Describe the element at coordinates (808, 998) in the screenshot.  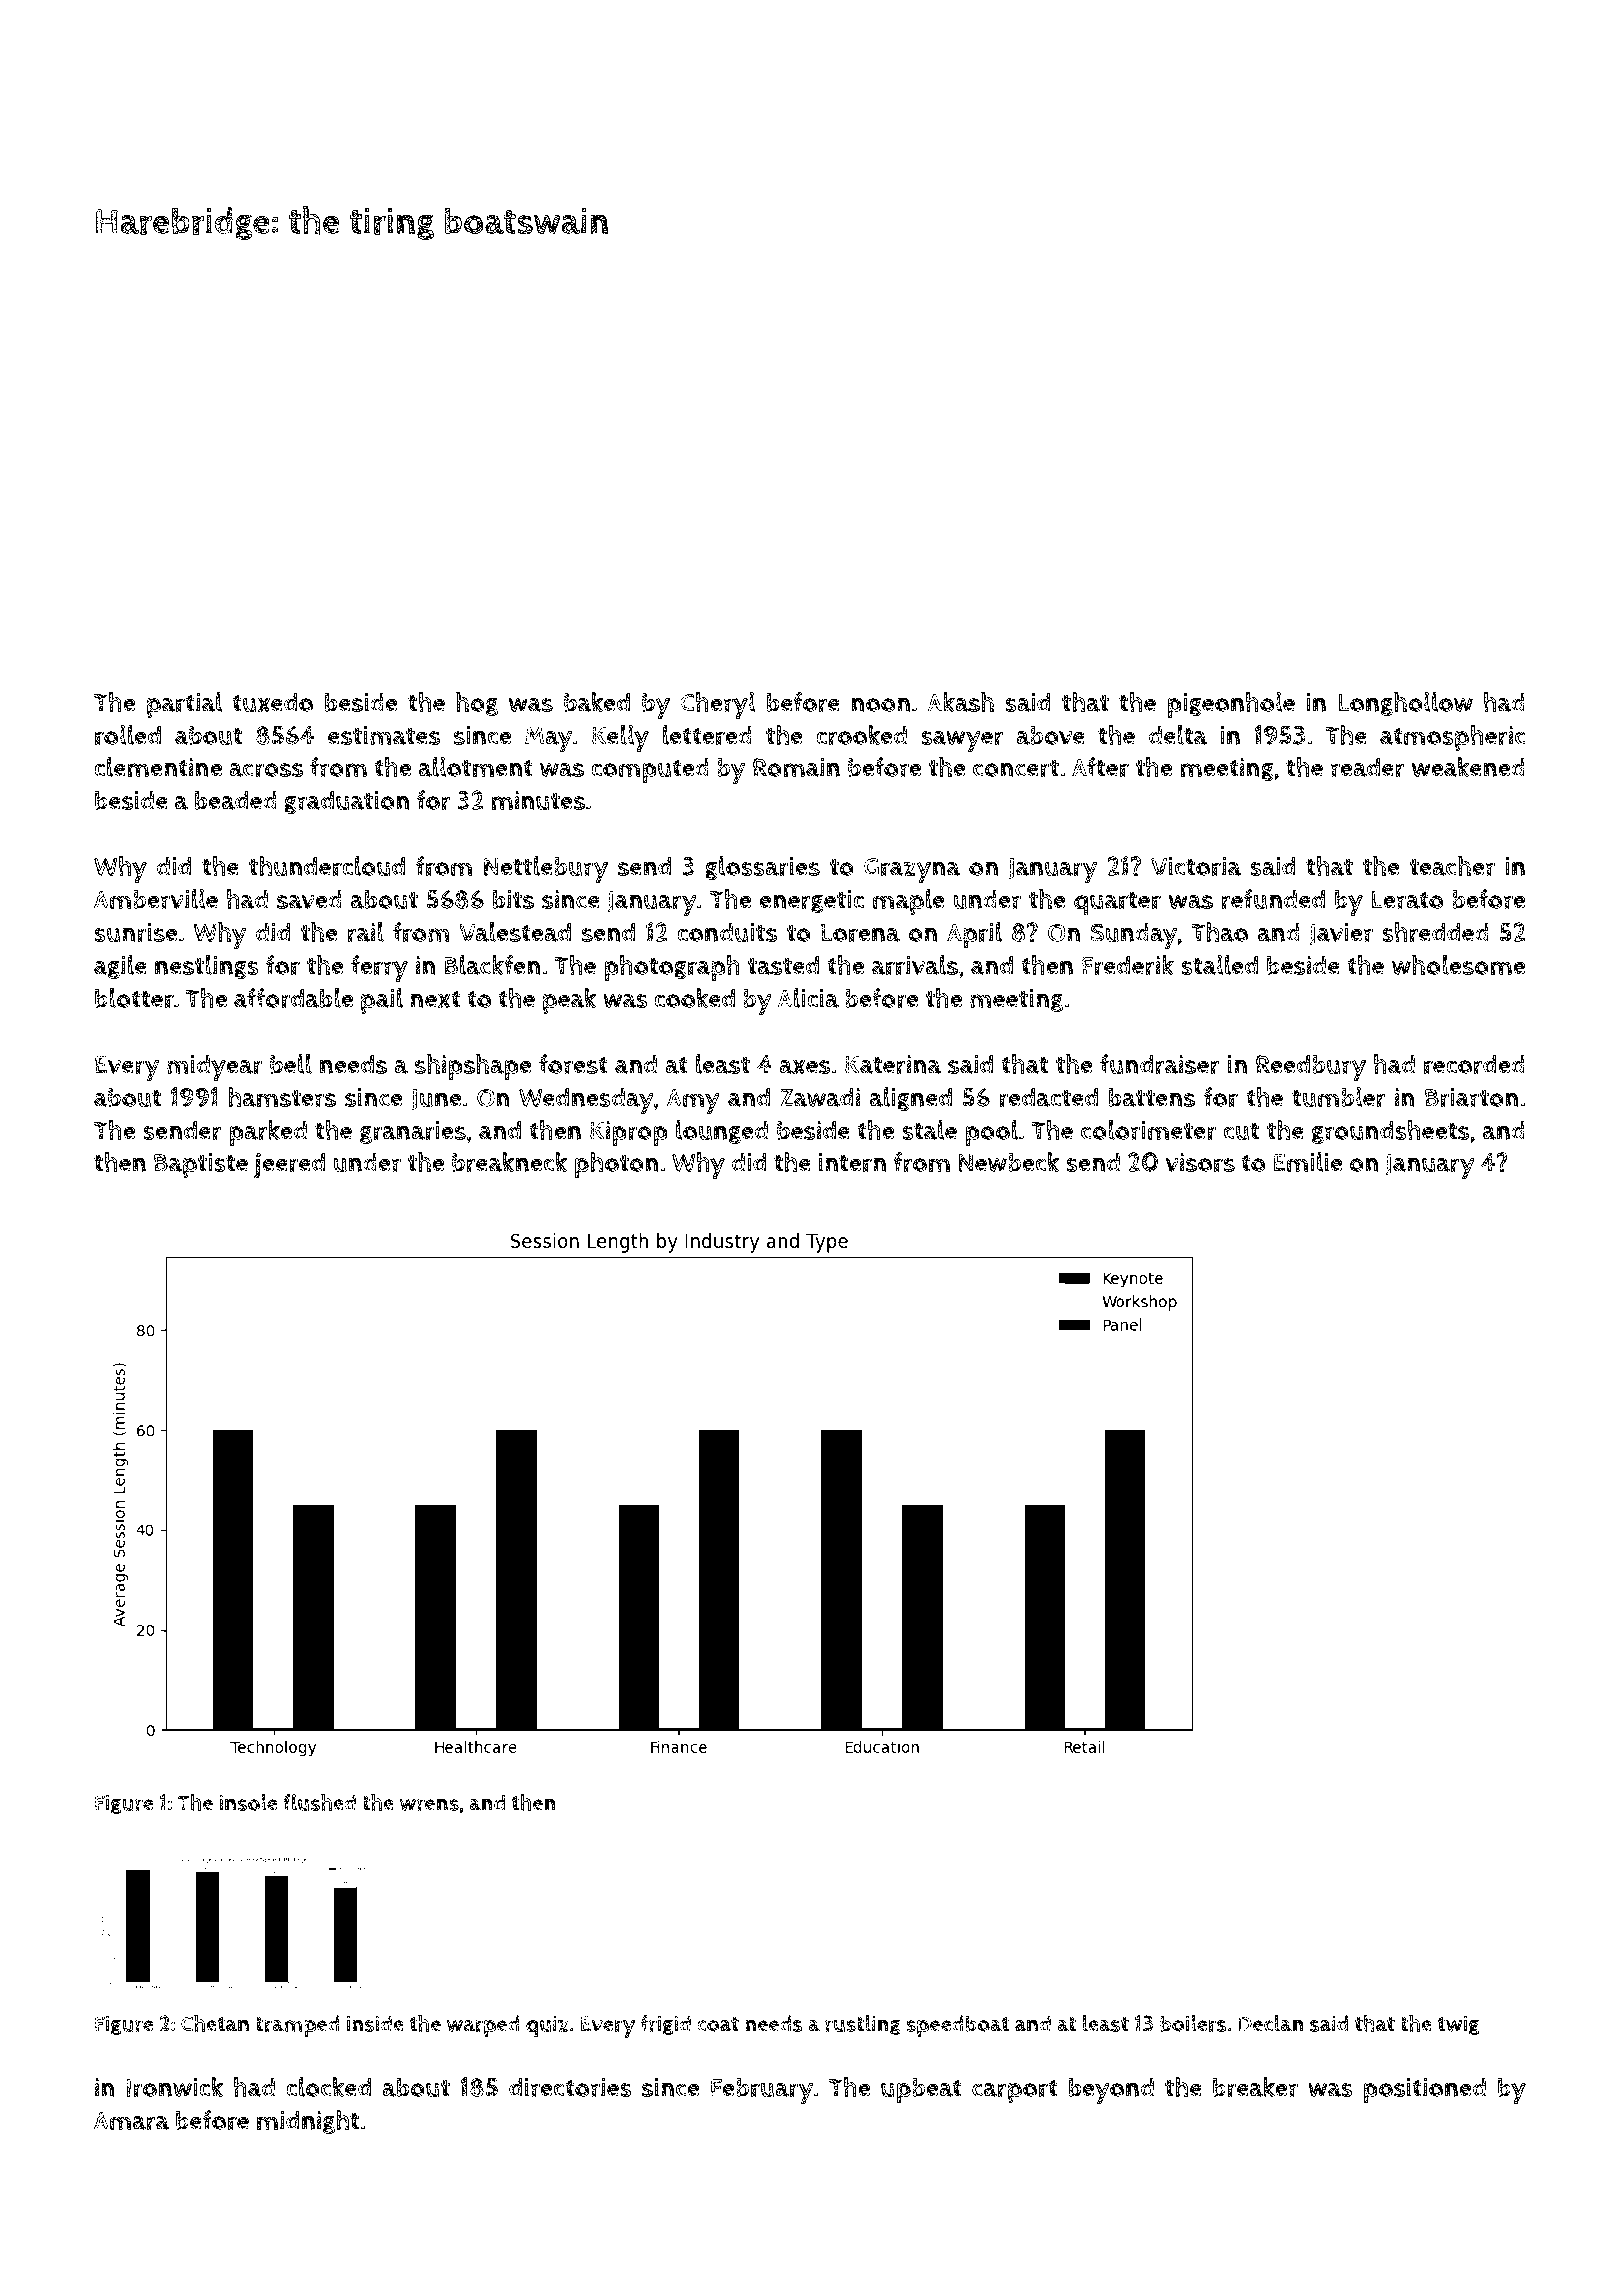
I see `Alicia` at that location.
